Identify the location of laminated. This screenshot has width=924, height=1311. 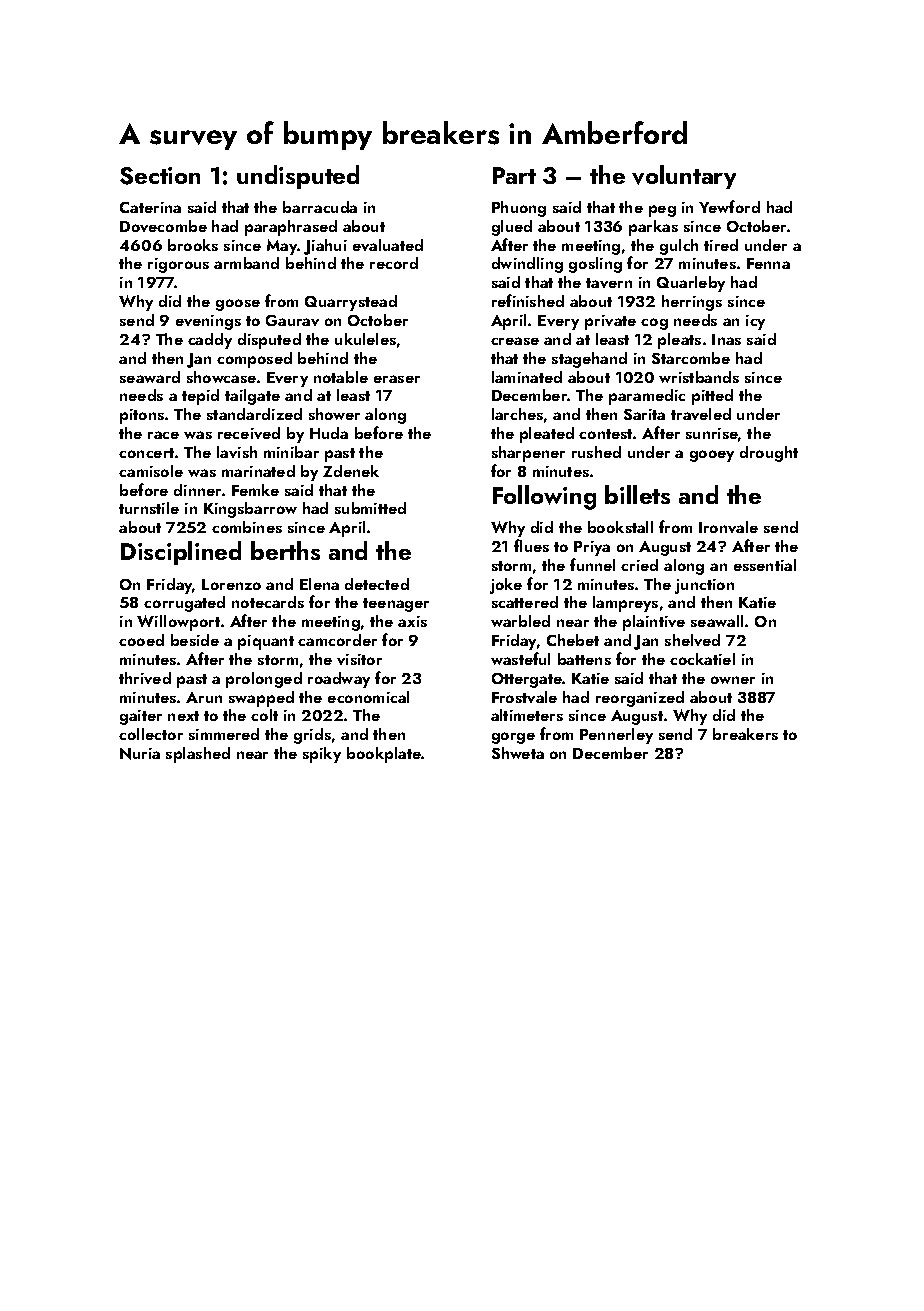
(527, 377).
